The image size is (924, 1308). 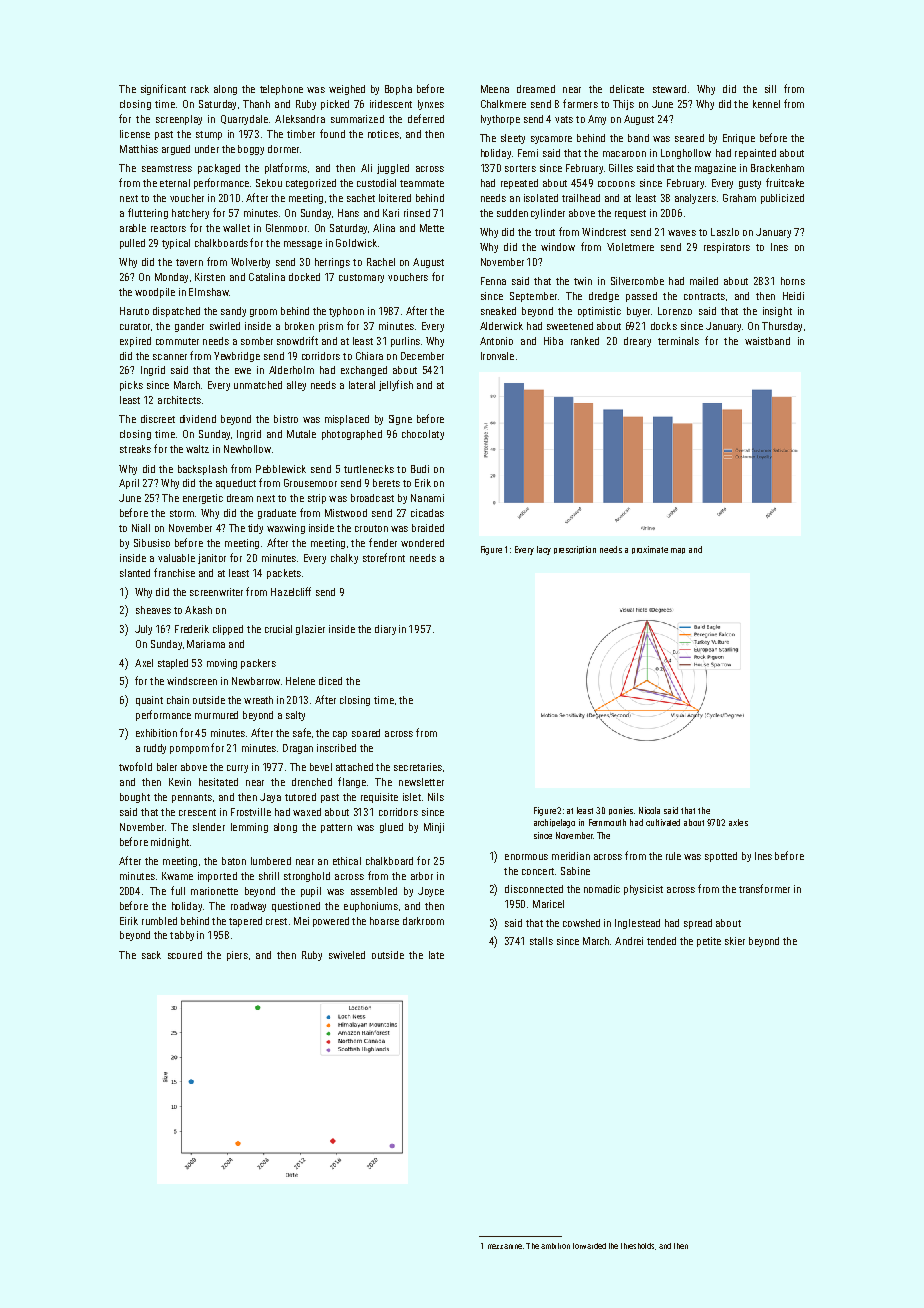 I want to click on stalls, so click(x=541, y=941).
